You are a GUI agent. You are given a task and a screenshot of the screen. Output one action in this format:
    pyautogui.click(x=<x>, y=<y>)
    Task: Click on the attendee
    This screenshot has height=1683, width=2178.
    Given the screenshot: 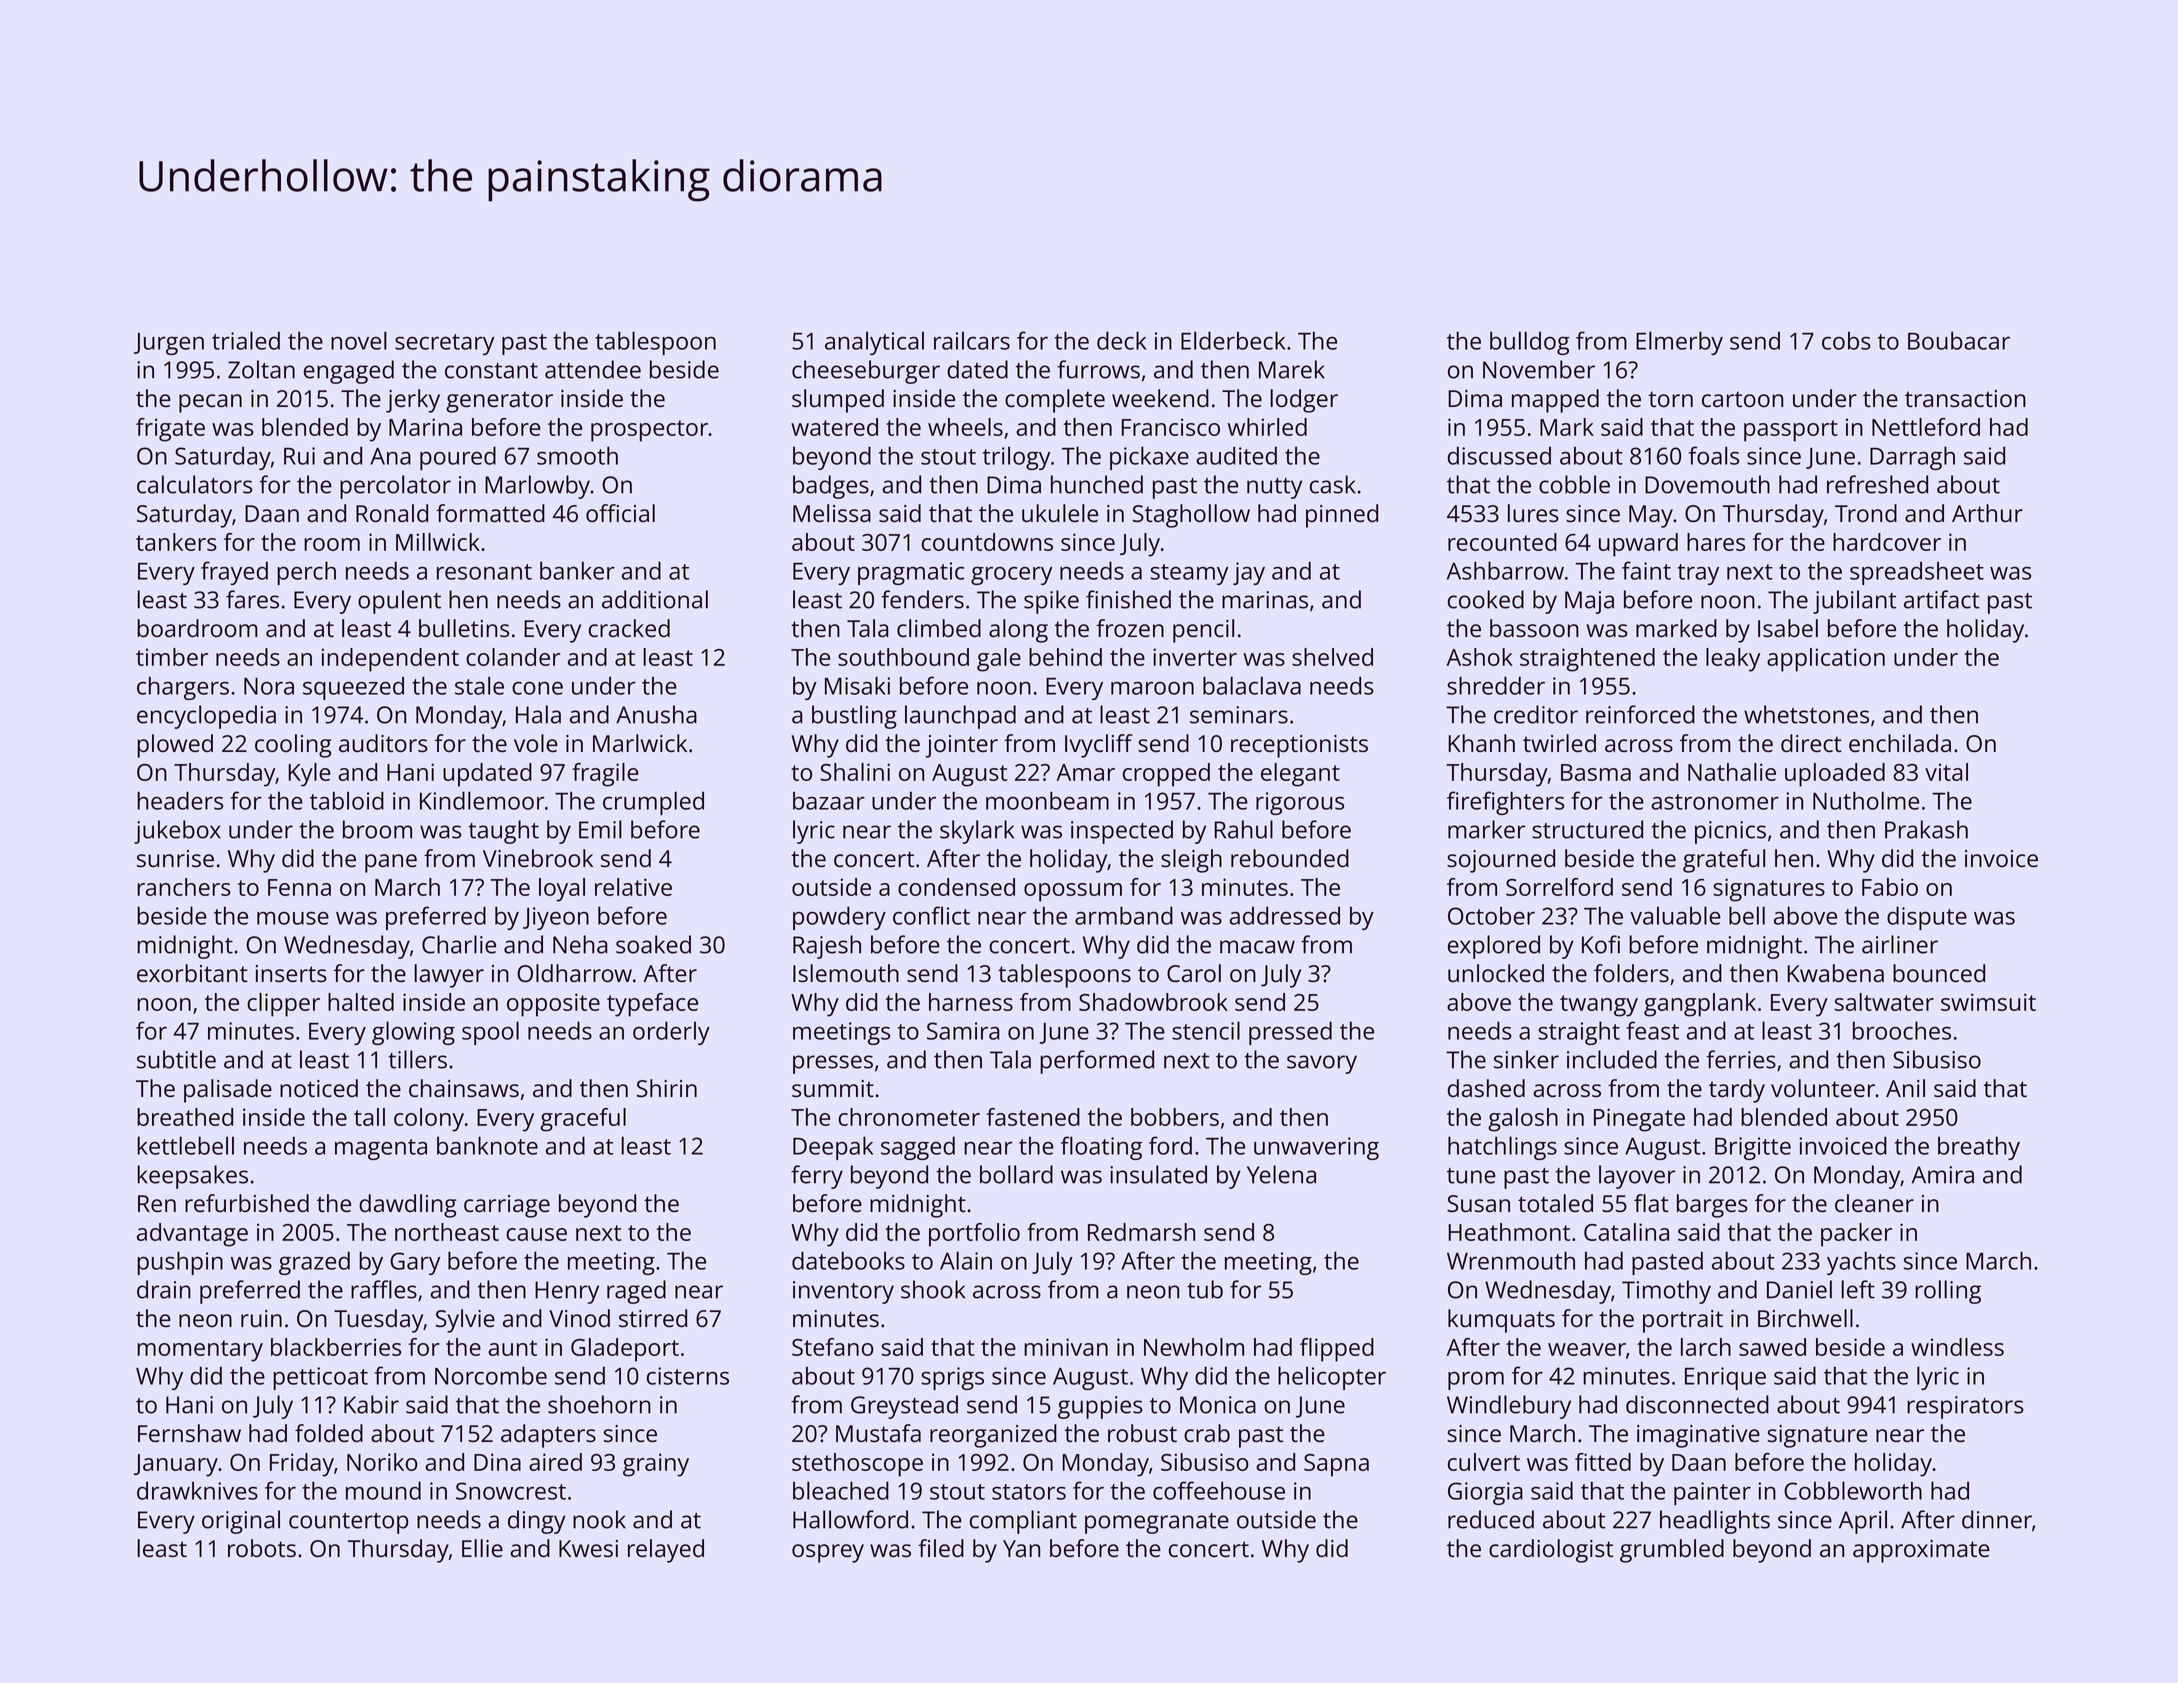 What is the action you would take?
    pyautogui.click(x=593, y=369)
